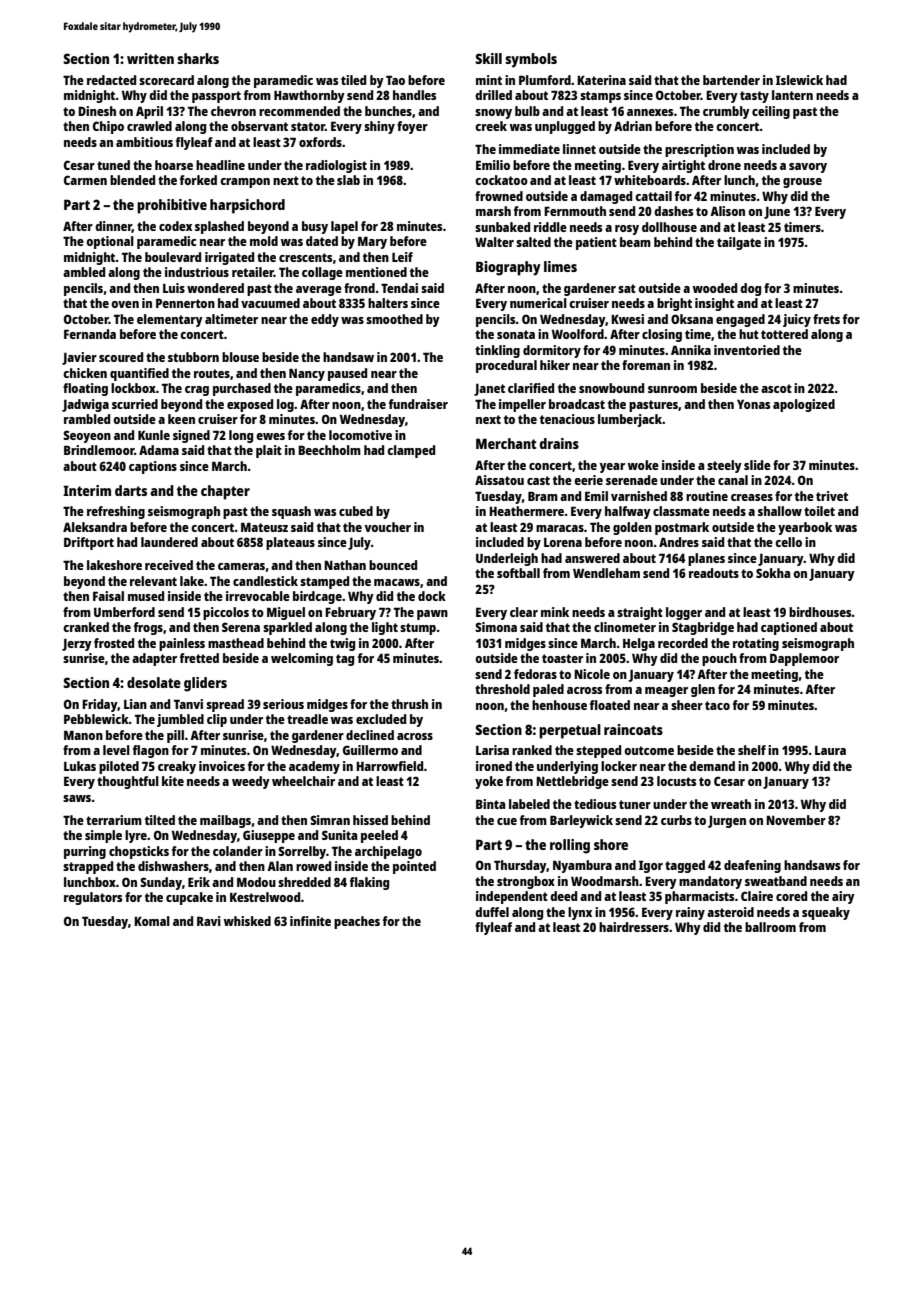  What do you see at coordinates (792, 95) in the screenshot?
I see `lantern` at bounding box center [792, 95].
